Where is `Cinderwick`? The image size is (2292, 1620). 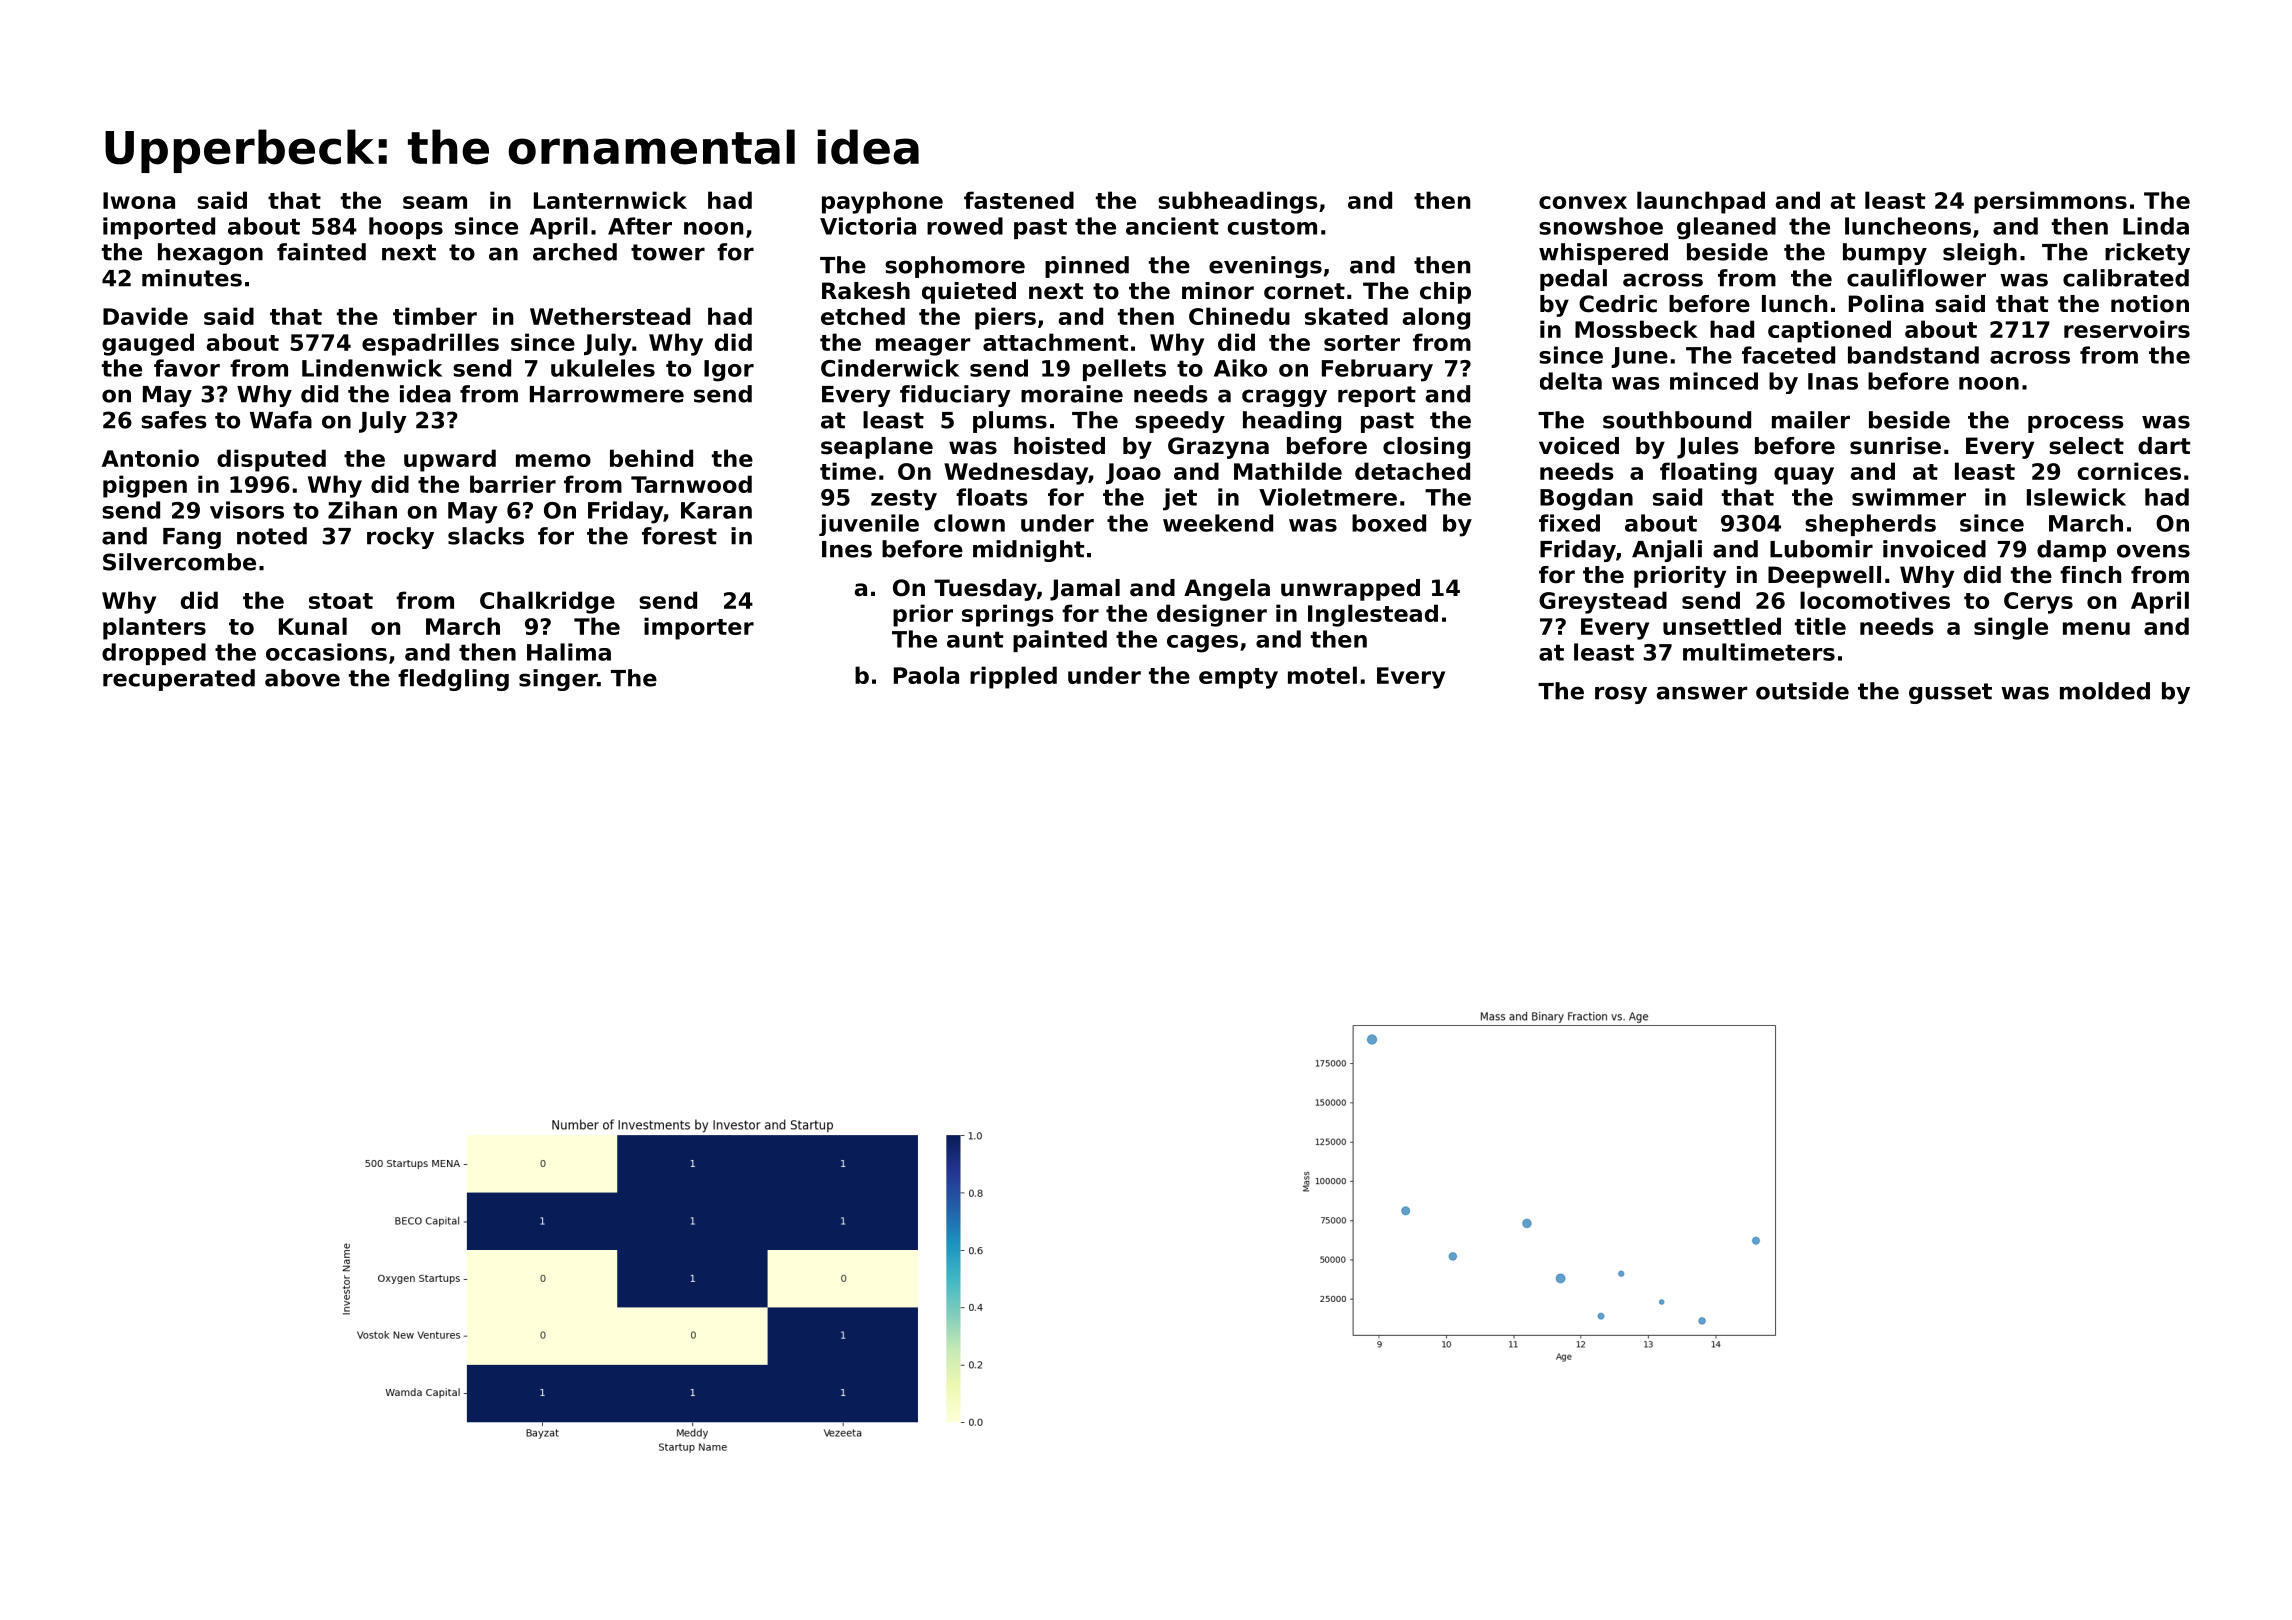 Cinderwick is located at coordinates (890, 368).
